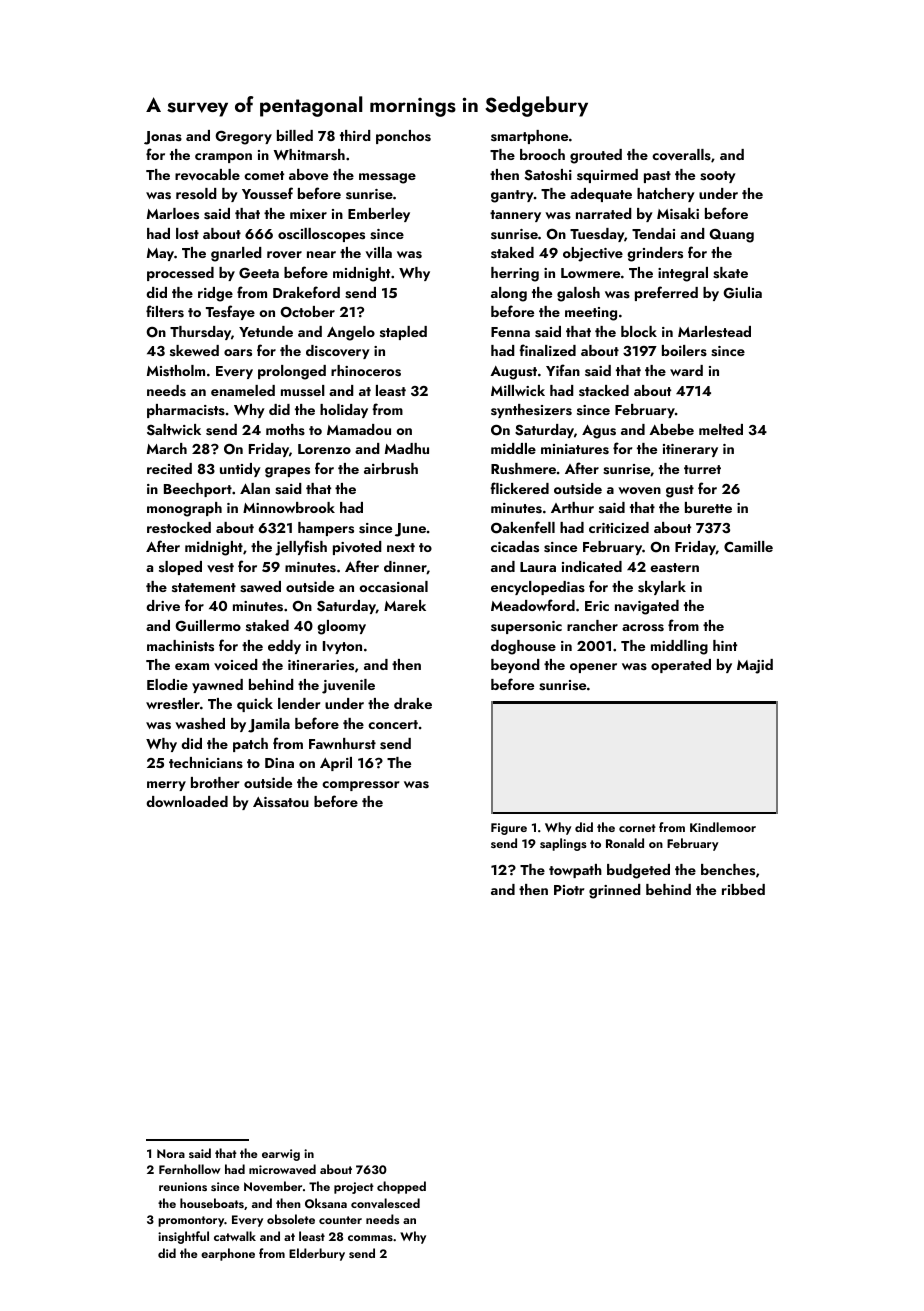 The height and width of the screenshot is (1311, 924). Describe the element at coordinates (184, 509) in the screenshot. I see `monograph` at that location.
